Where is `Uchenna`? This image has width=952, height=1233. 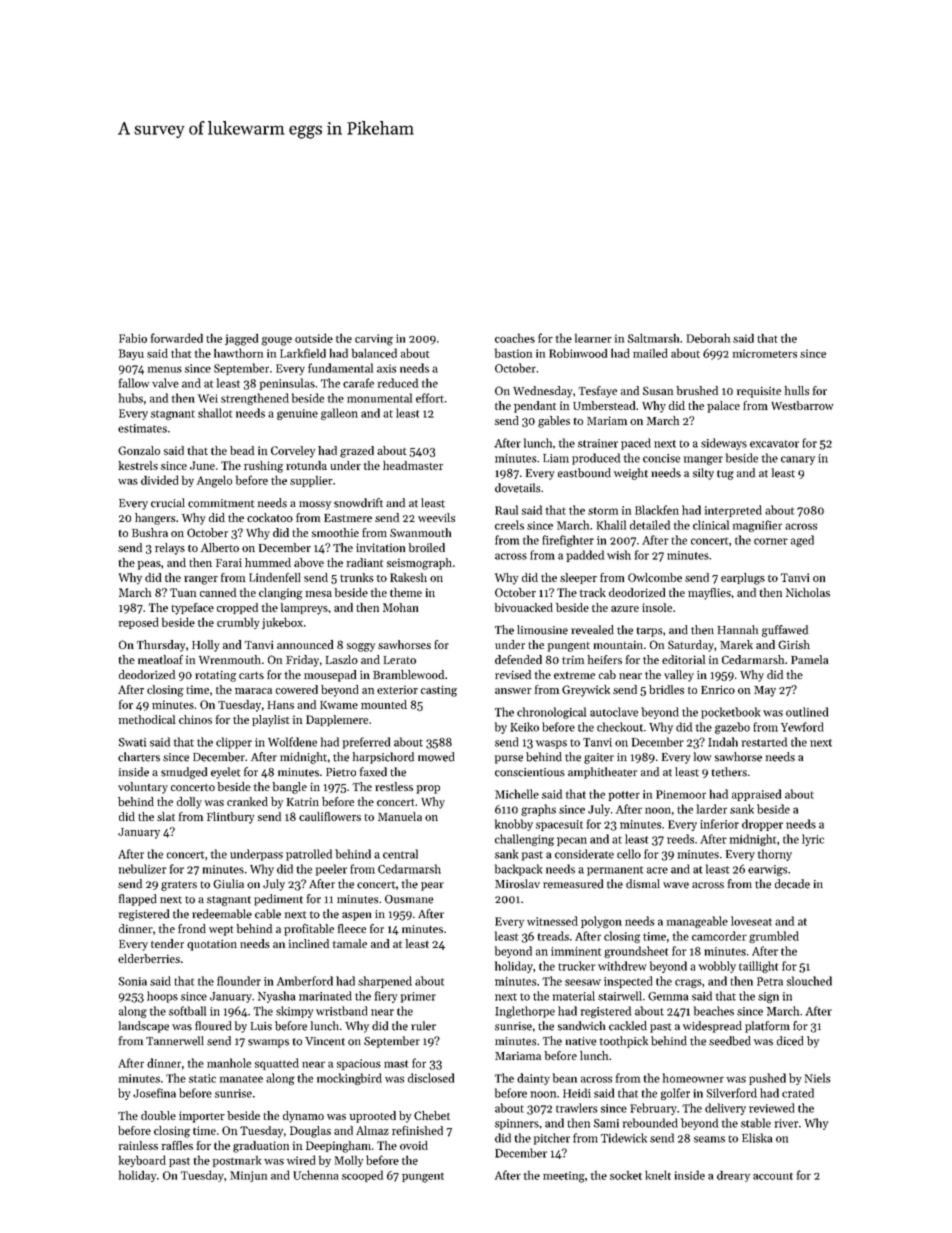 Uchenna is located at coordinates (315, 1175).
